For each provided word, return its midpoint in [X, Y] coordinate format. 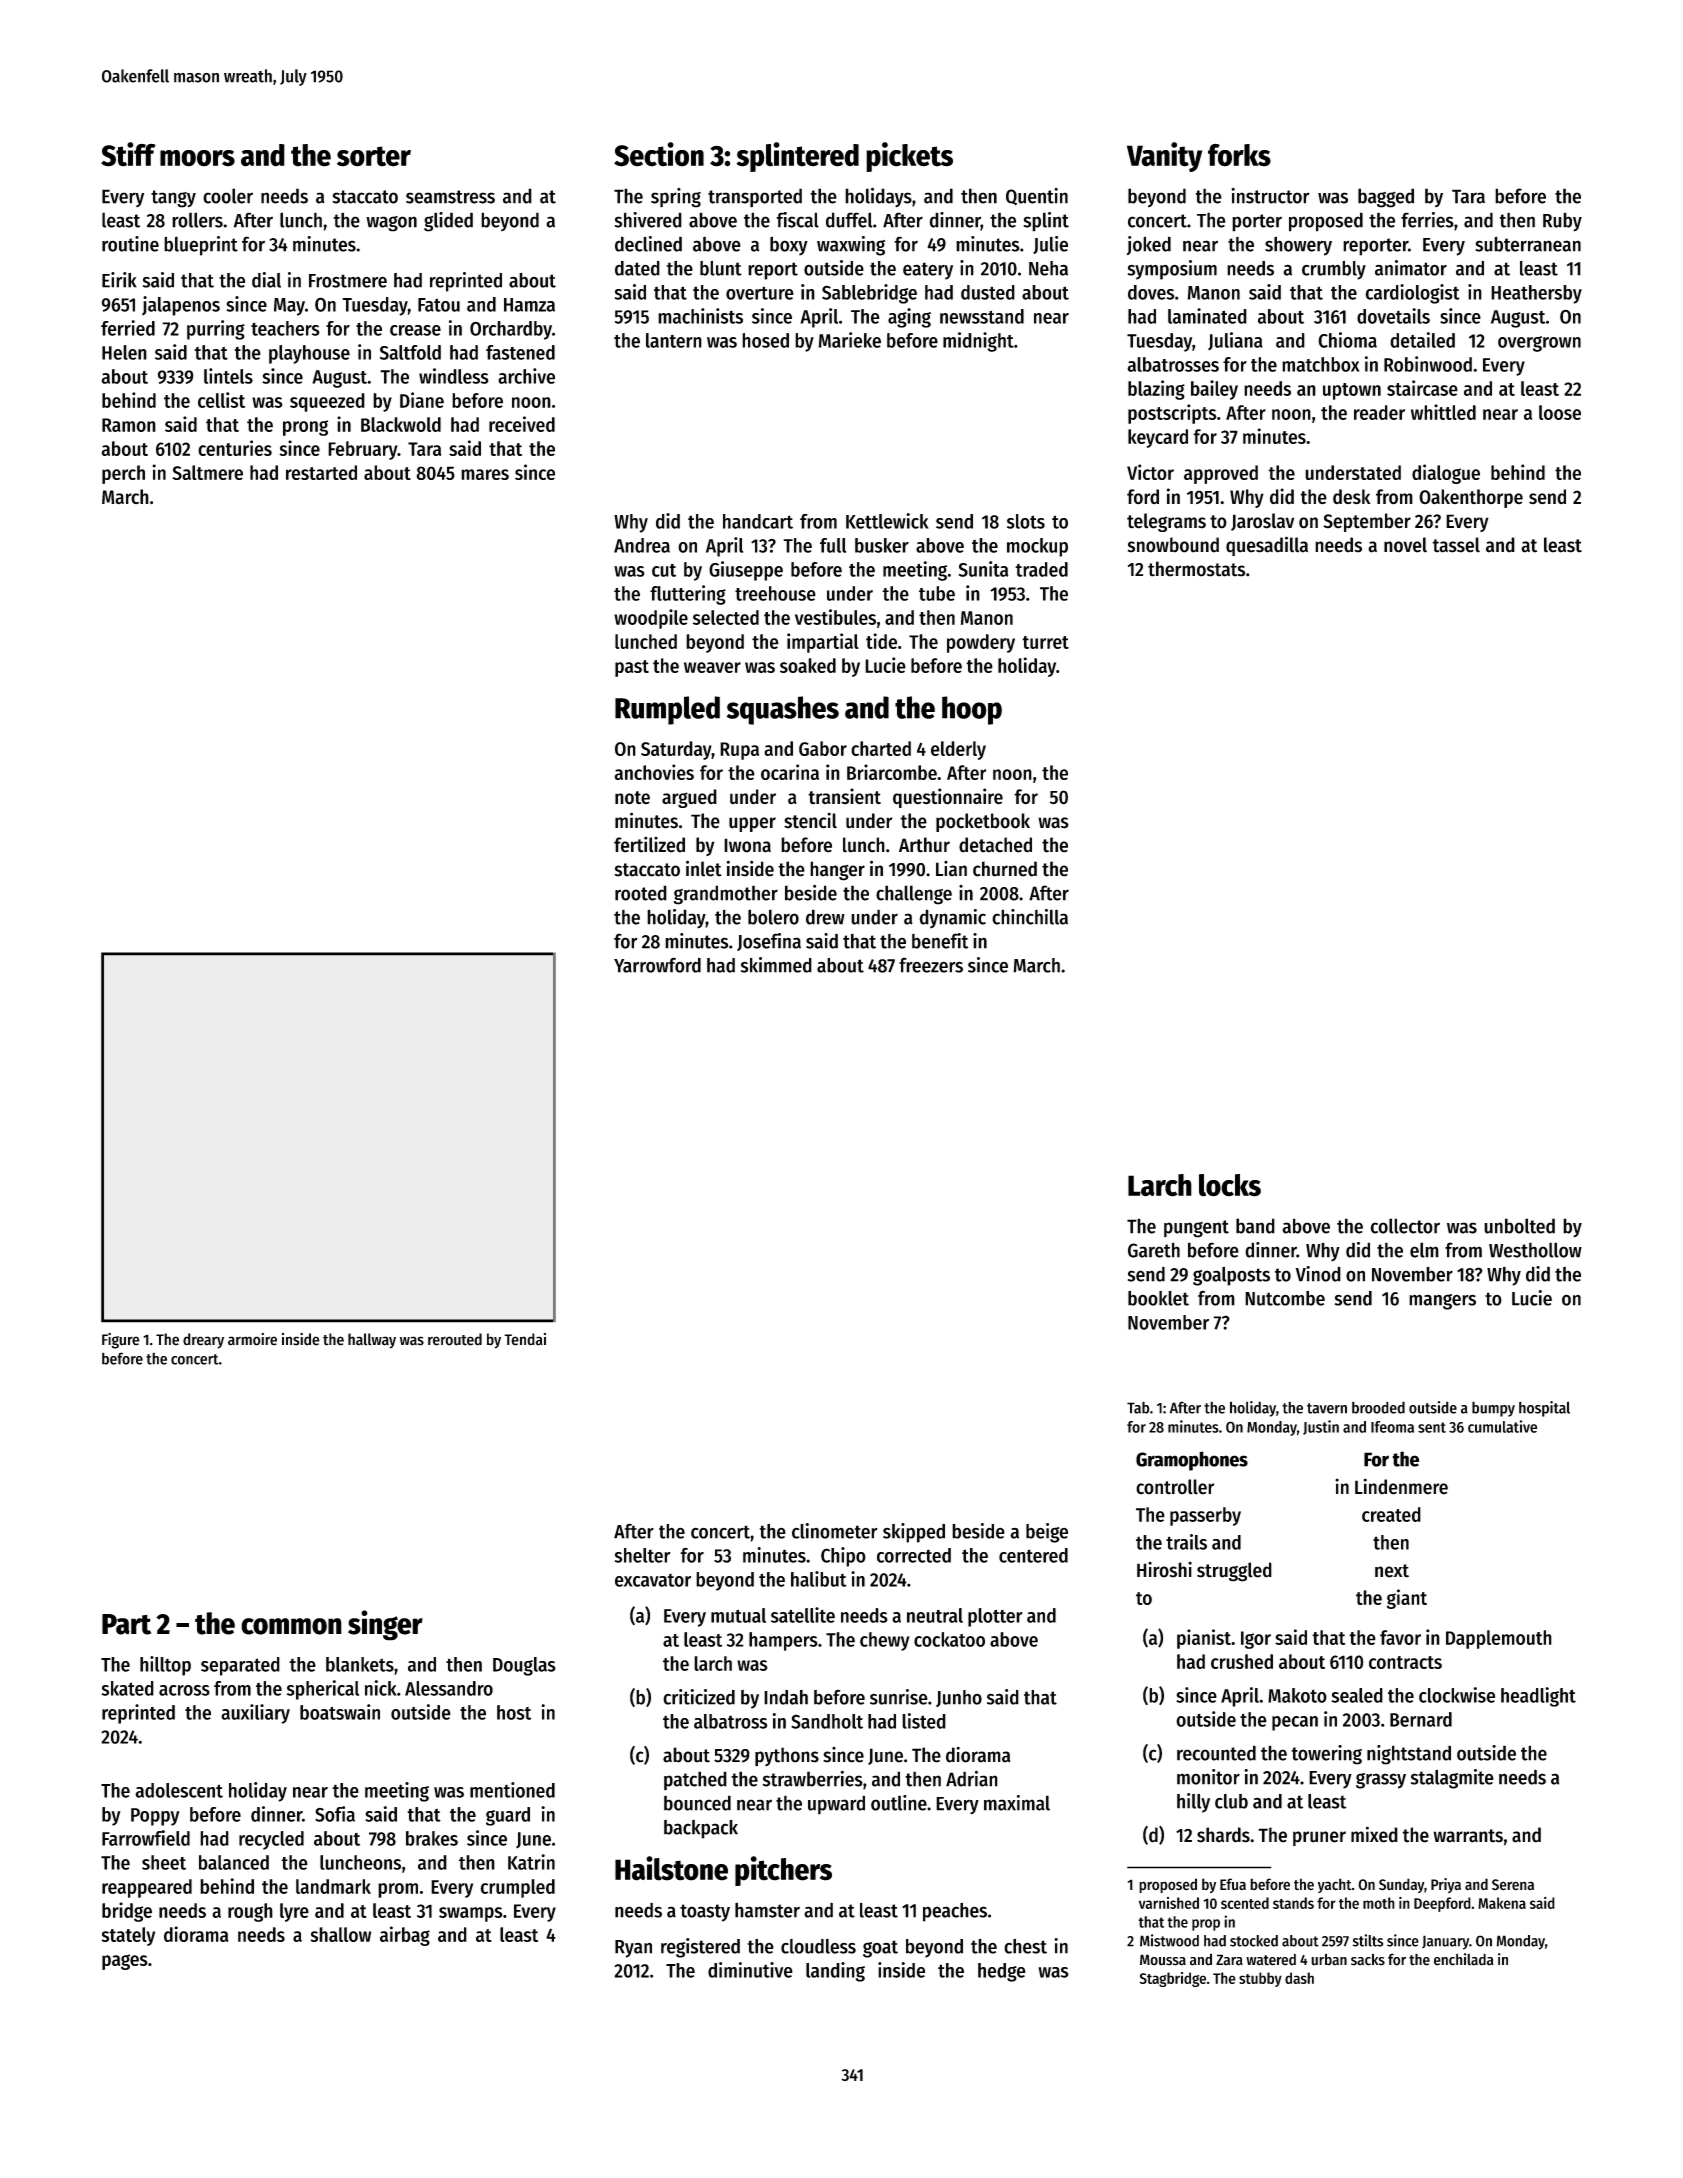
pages [125, 1962]
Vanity [1164, 157]
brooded [1378, 1407]
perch [123, 474]
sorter [374, 156]
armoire [252, 1339]
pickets [909, 157]
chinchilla [1030, 917]
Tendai [525, 1339]
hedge [1002, 1972]
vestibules [835, 617]
